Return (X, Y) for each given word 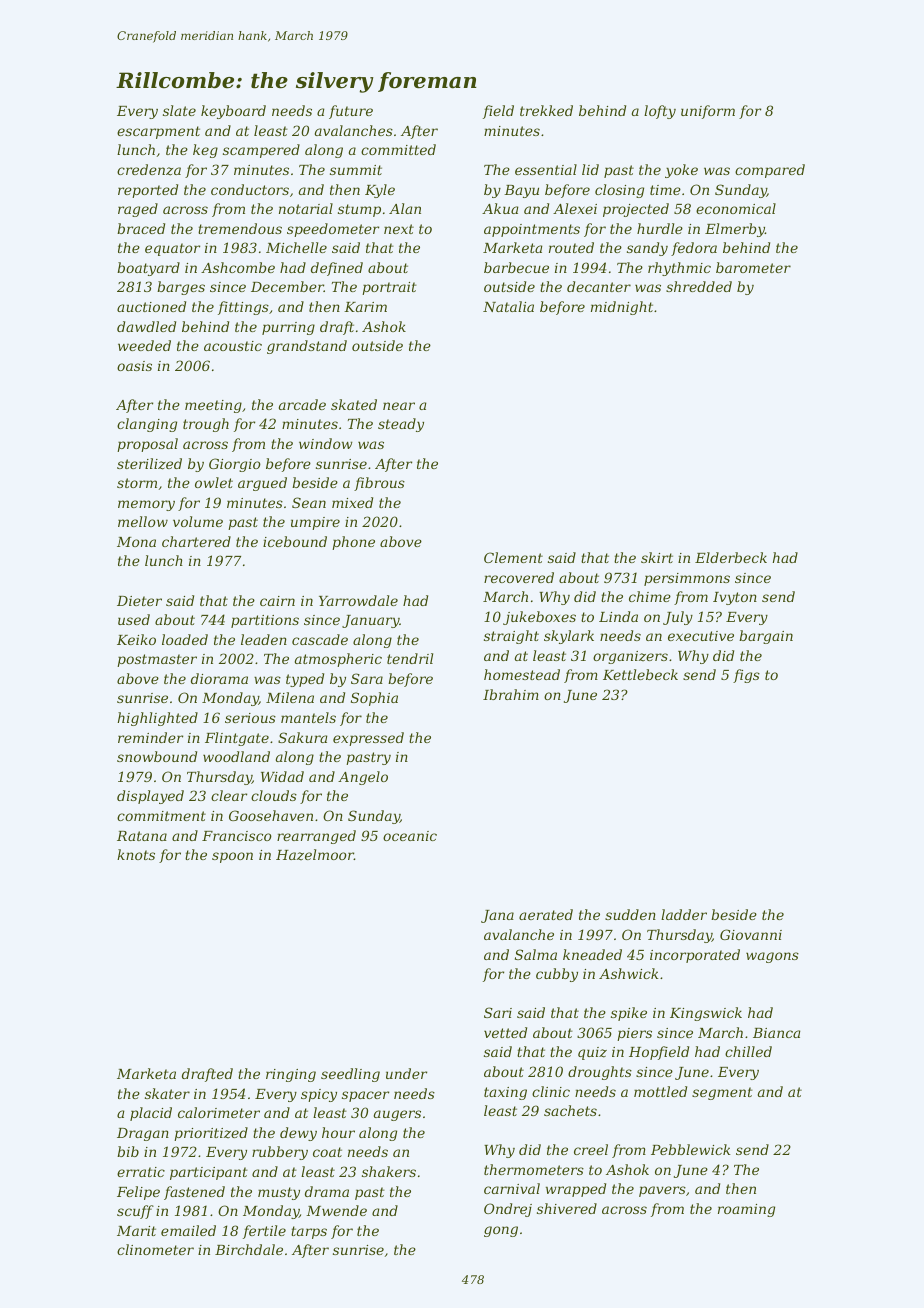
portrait (389, 288)
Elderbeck (731, 557)
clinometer (155, 1249)
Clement (513, 557)
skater (167, 1093)
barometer (753, 267)
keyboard (233, 112)
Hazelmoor (315, 854)
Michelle (296, 247)
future (351, 112)
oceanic (410, 836)
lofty (660, 112)
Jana (497, 916)
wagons (772, 957)
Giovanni (751, 934)
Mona (136, 542)
